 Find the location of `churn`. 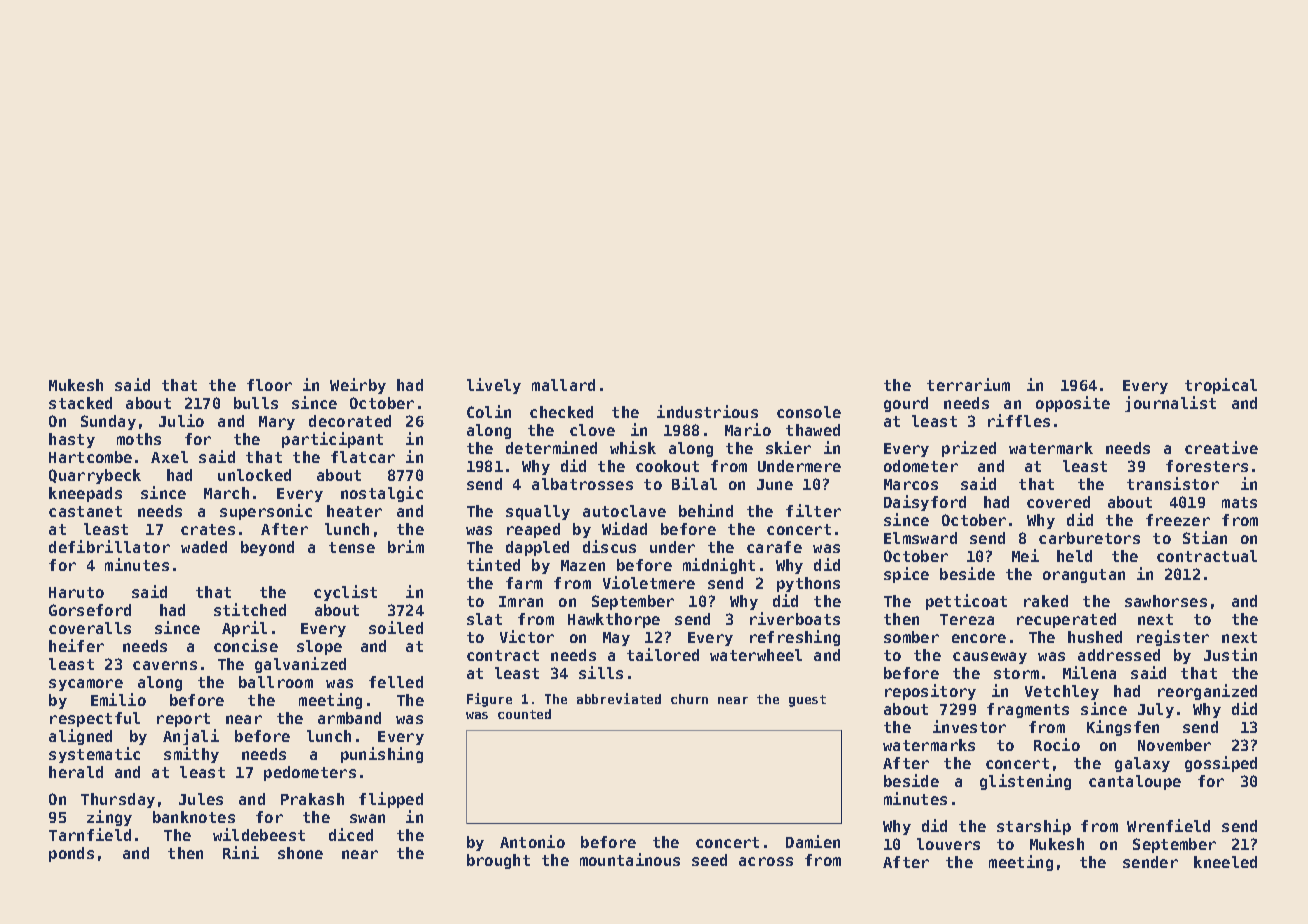

churn is located at coordinates (689, 699).
